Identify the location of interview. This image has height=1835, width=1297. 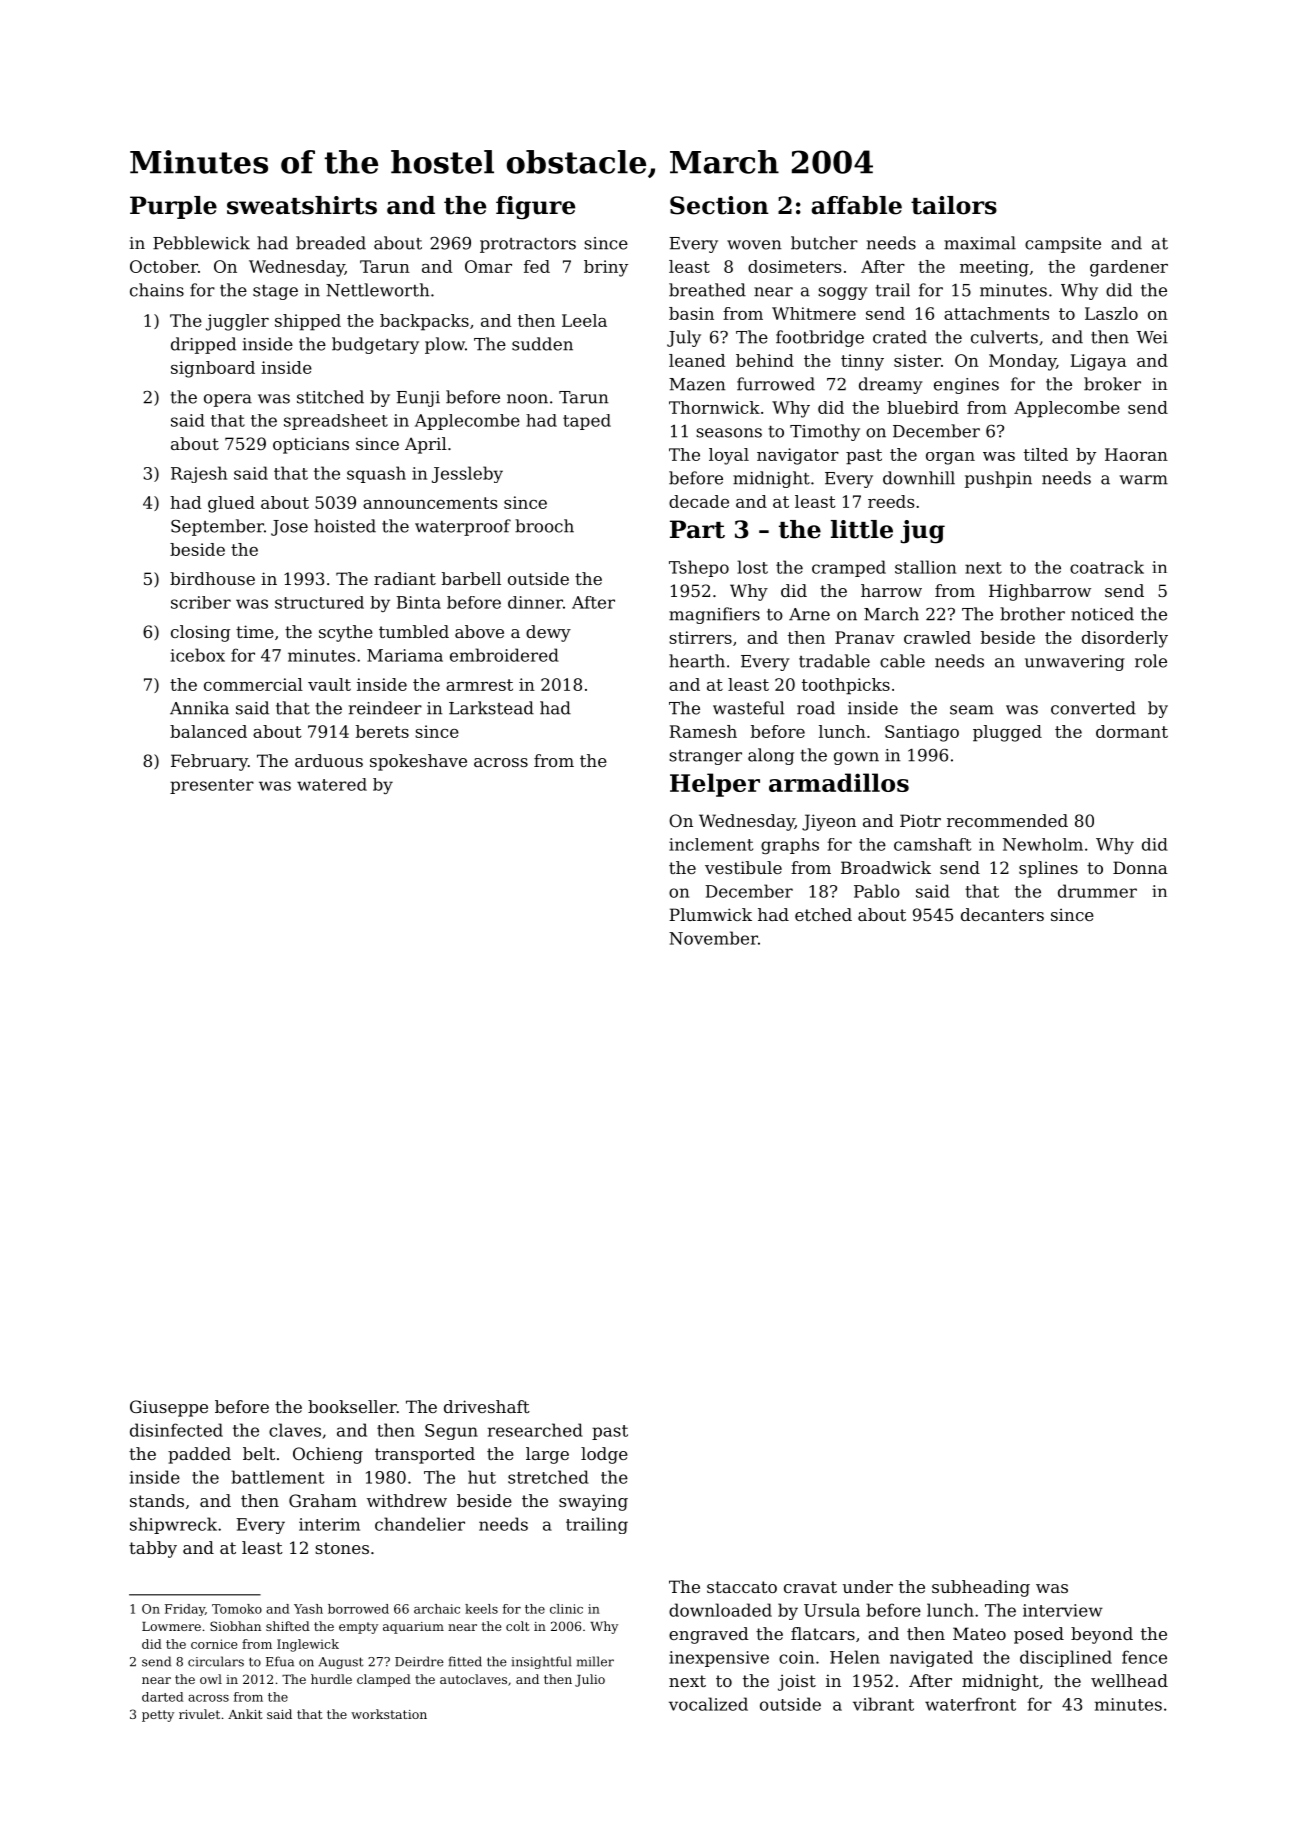
(1063, 1610).
